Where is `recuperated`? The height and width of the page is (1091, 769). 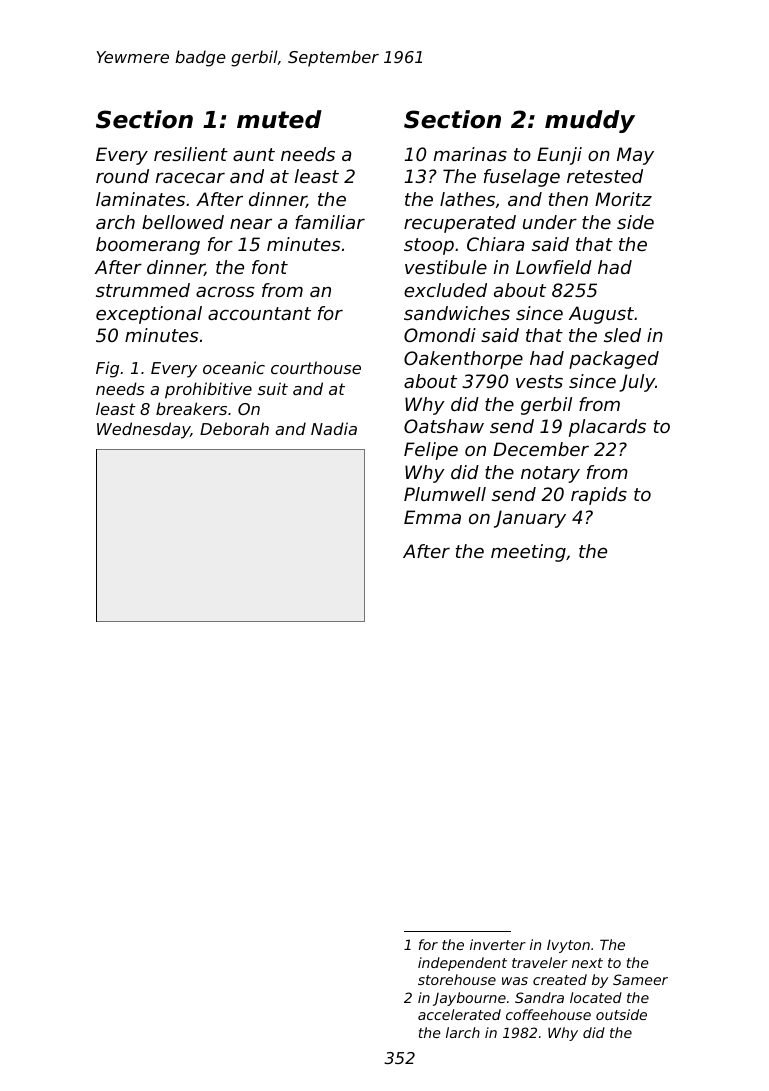
recuperated is located at coordinates (460, 224).
